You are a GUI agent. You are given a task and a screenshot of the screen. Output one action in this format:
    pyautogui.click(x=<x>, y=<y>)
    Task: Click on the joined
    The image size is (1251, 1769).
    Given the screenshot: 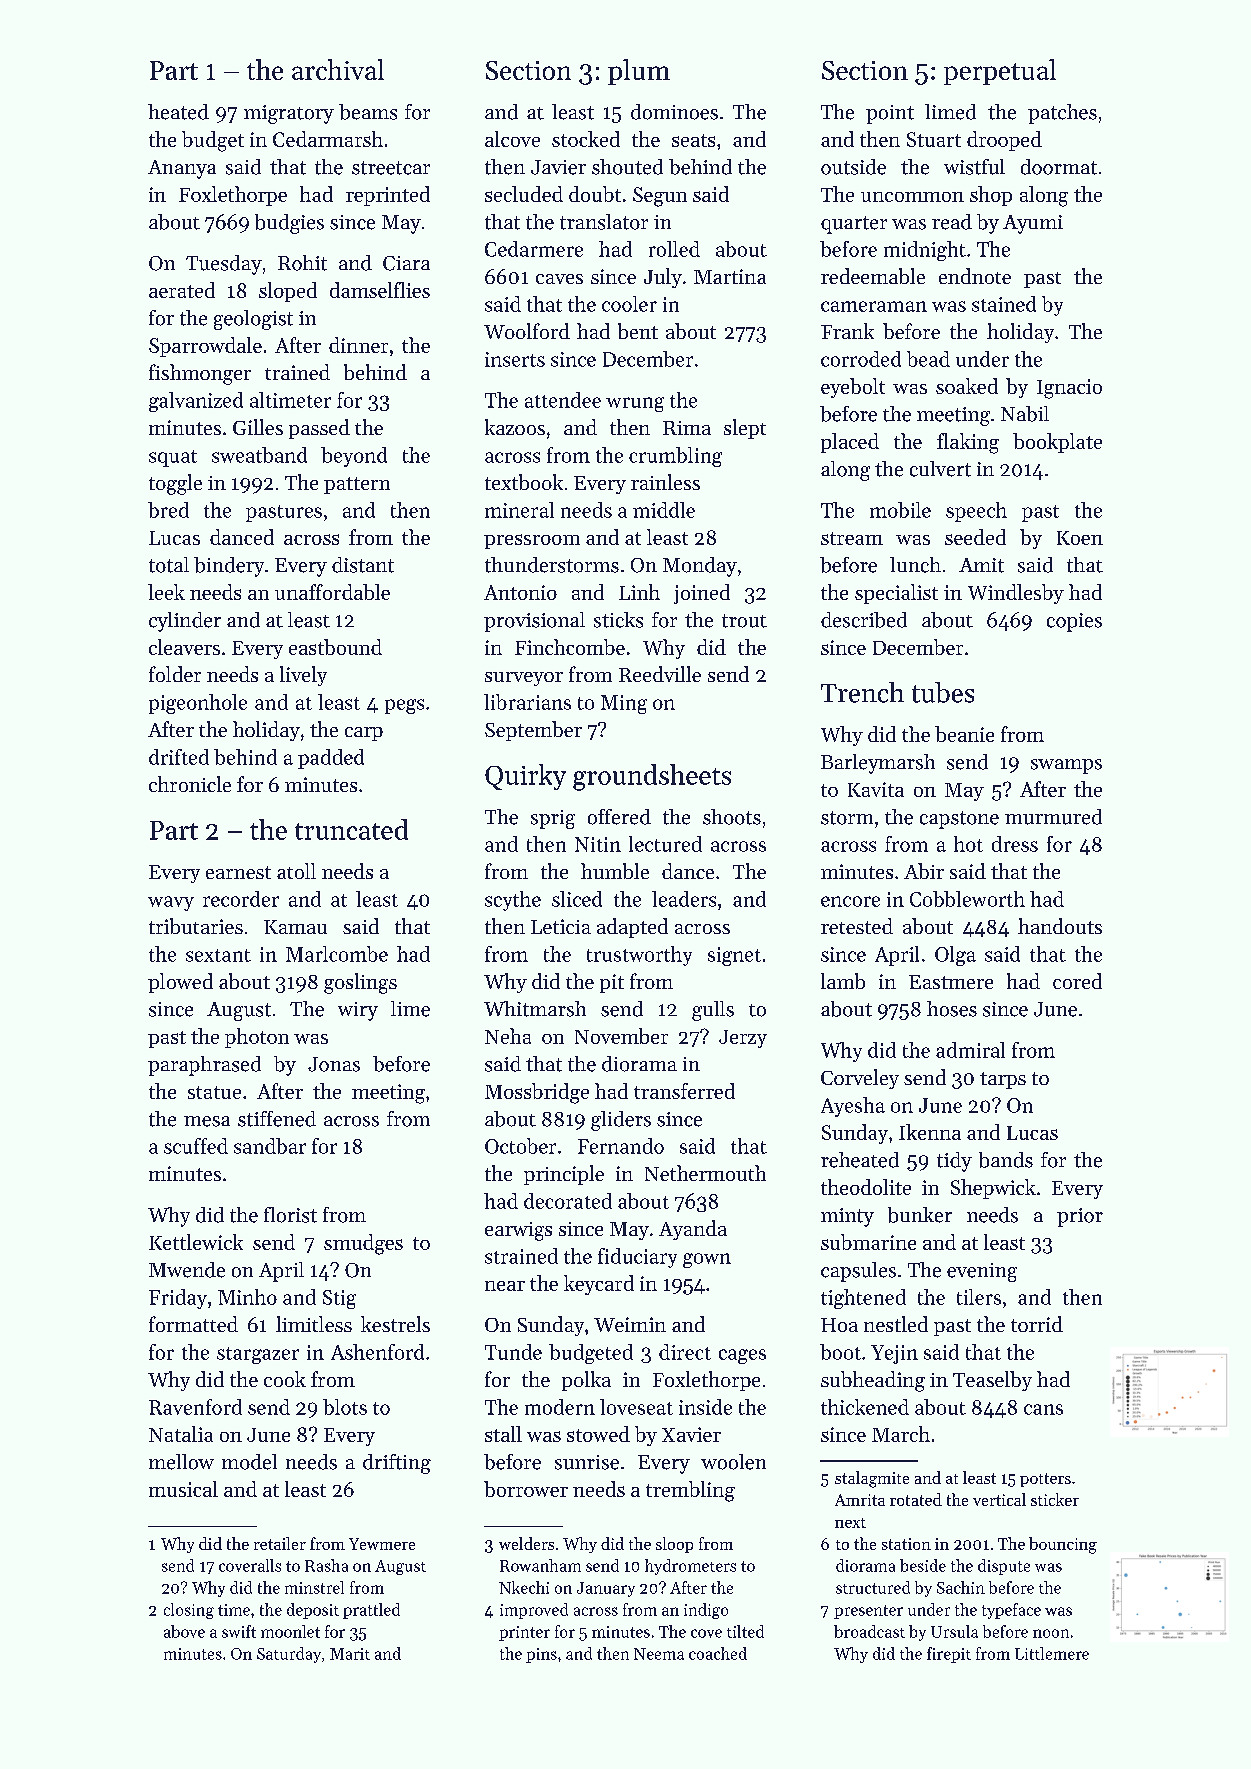 What is the action you would take?
    pyautogui.click(x=702, y=594)
